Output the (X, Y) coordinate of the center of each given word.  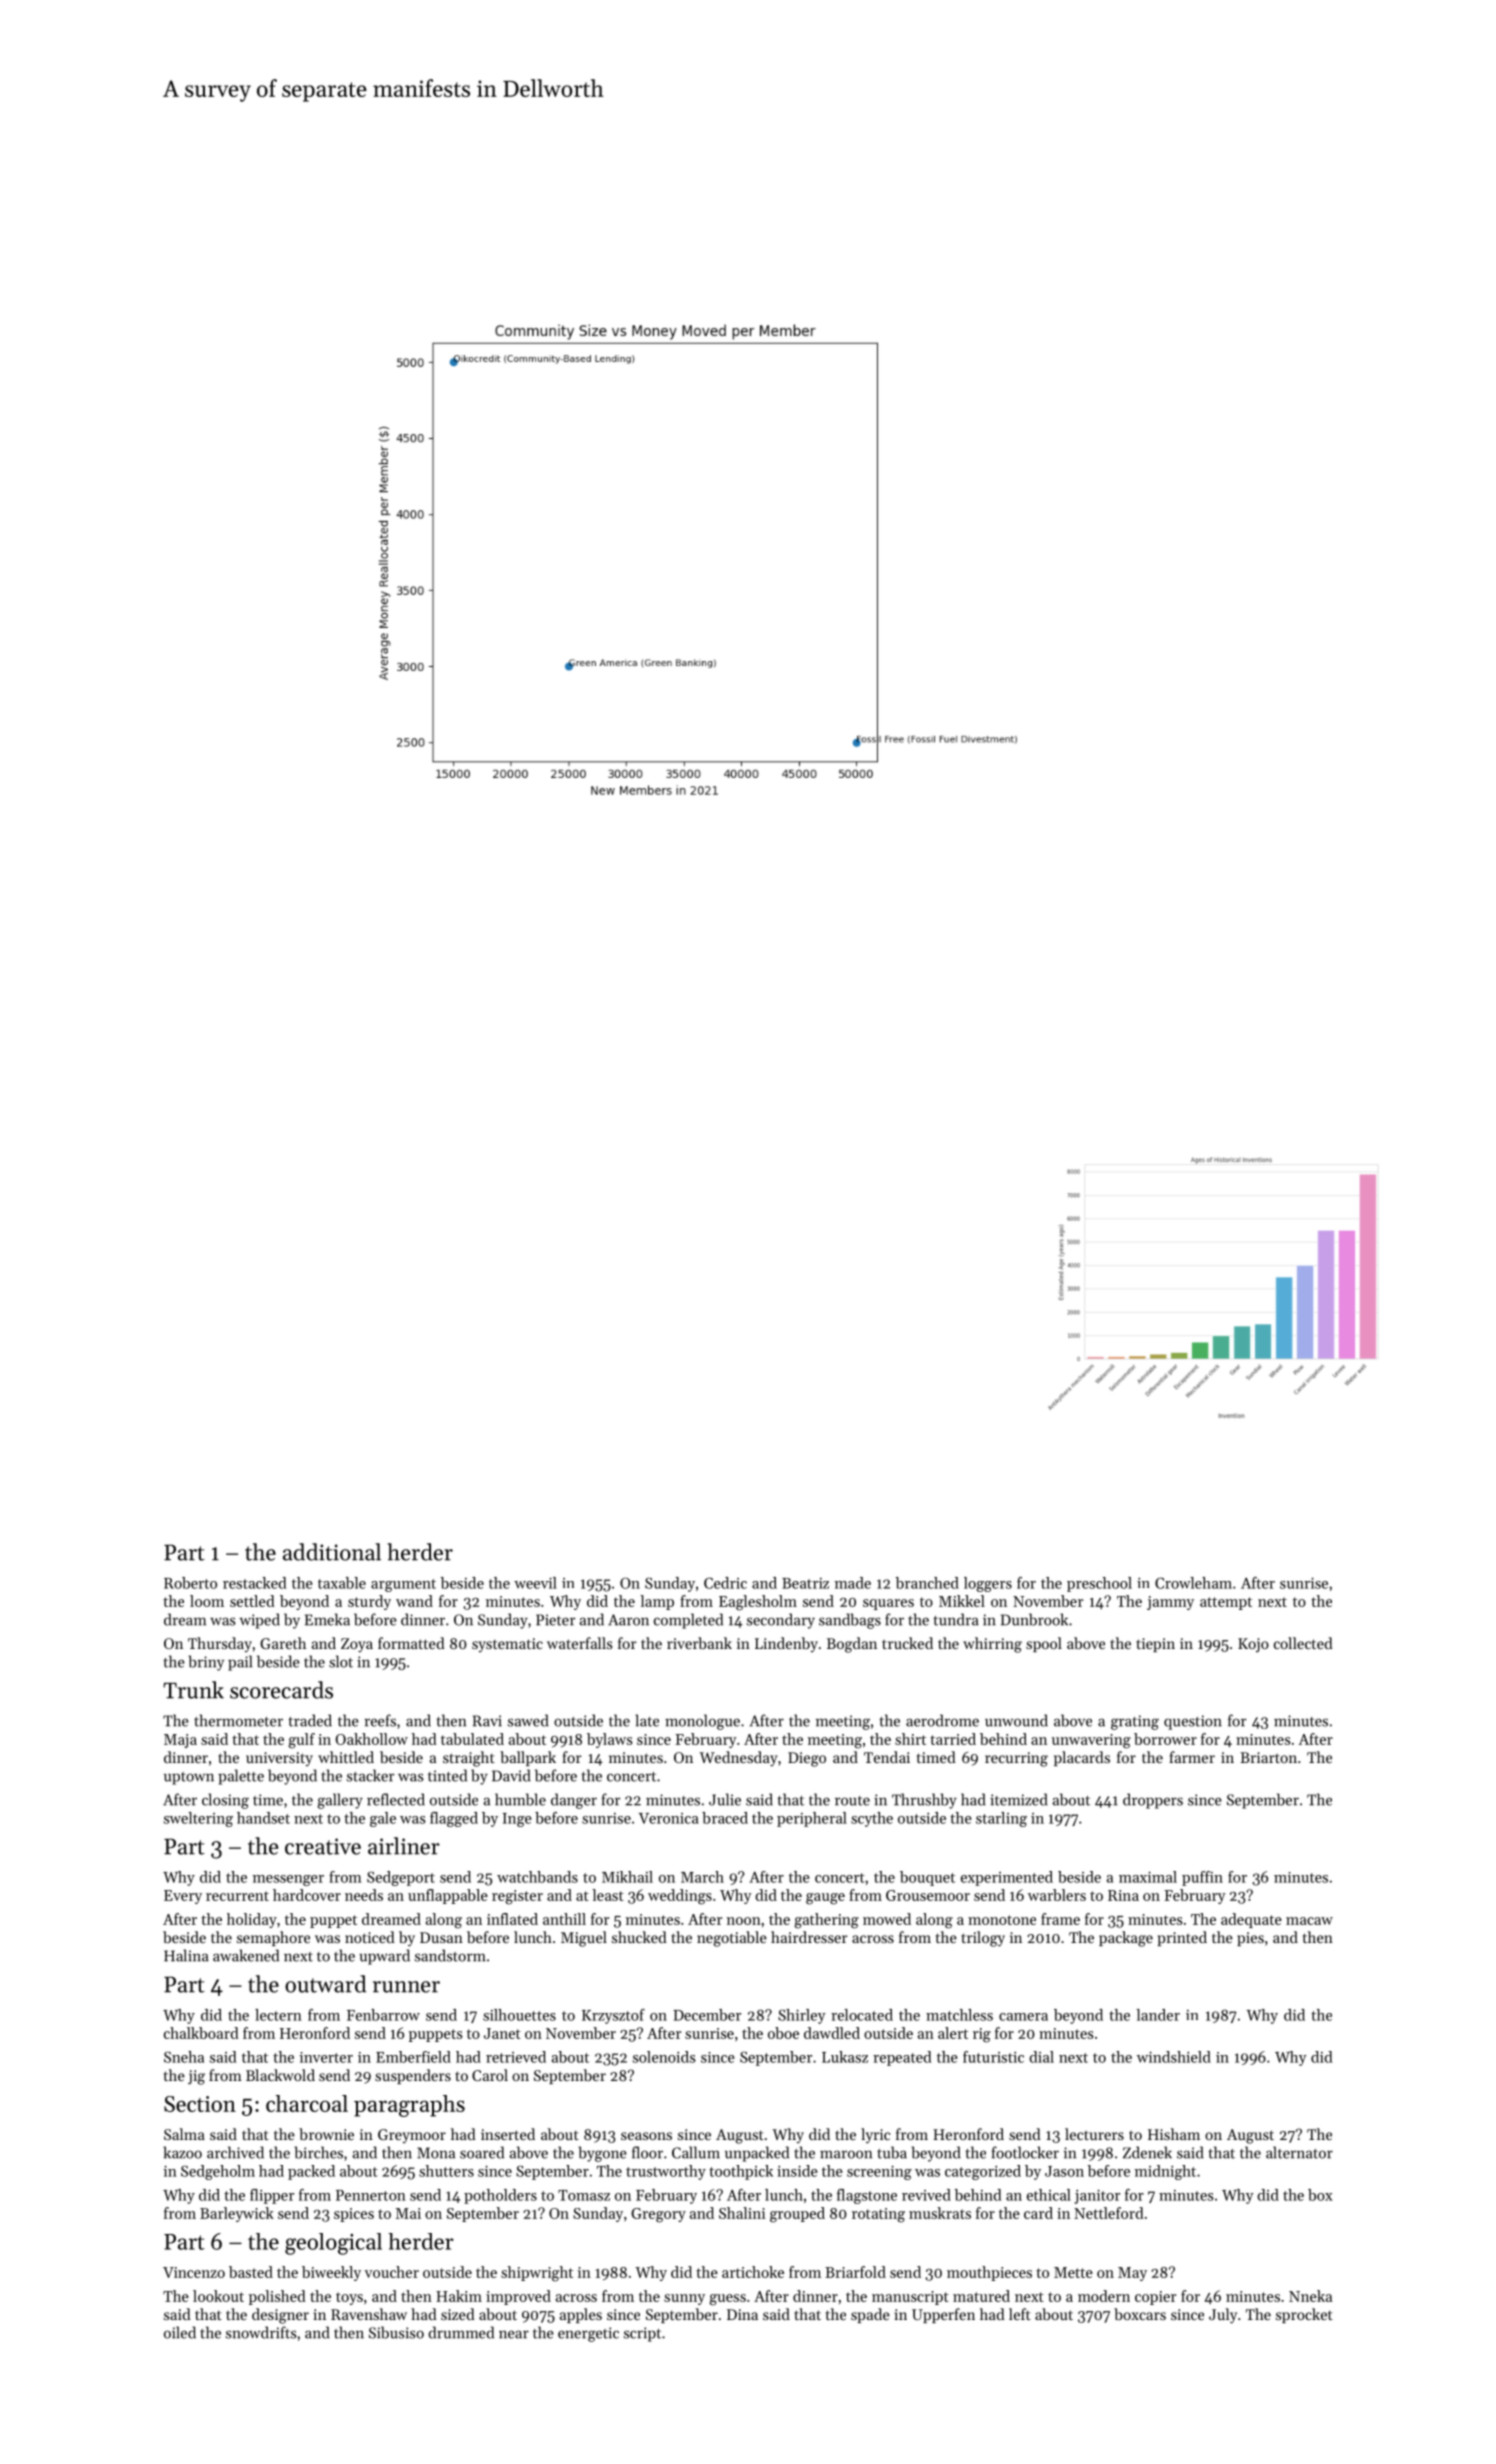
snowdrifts (261, 2332)
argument (403, 1585)
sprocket (1304, 2315)
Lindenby (786, 1644)
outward (325, 1984)
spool (1044, 1644)
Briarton (1268, 1757)
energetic (588, 2334)
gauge (825, 1899)
